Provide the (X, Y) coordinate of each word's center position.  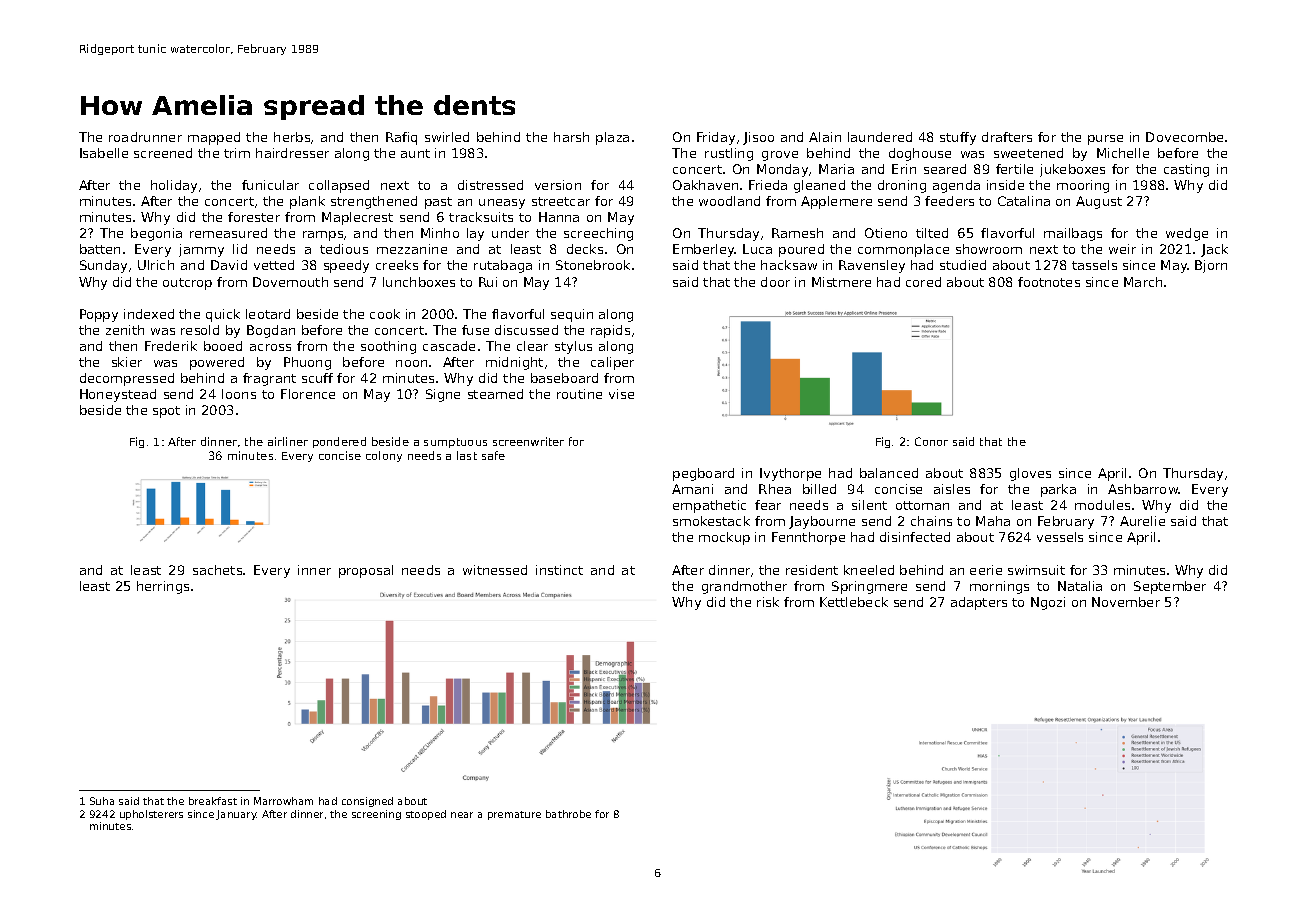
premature (514, 815)
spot (166, 412)
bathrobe (568, 814)
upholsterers (151, 815)
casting (1186, 170)
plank (307, 202)
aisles (952, 489)
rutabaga (503, 266)
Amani (692, 489)
